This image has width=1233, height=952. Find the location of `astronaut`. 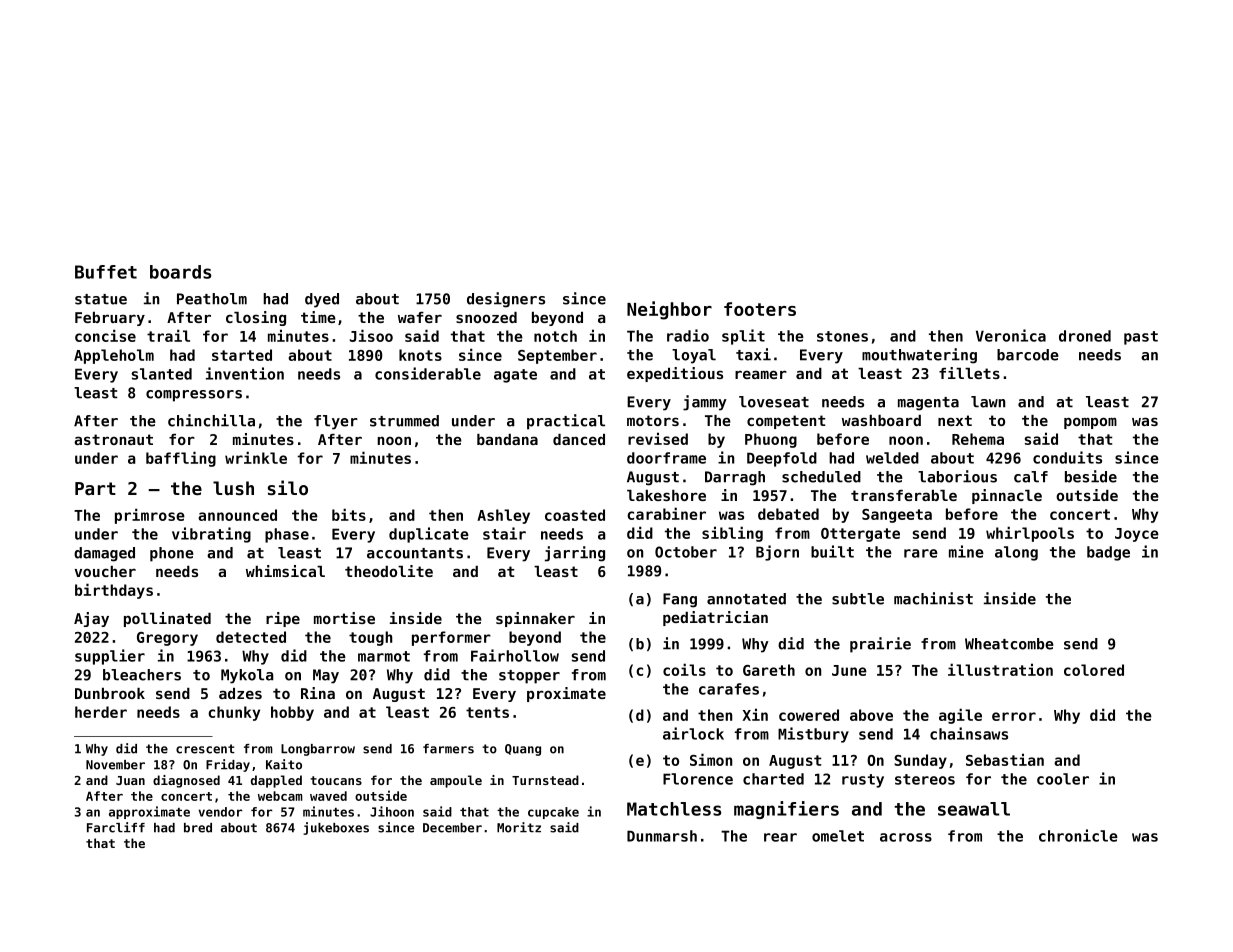

astronaut is located at coordinates (113, 439).
